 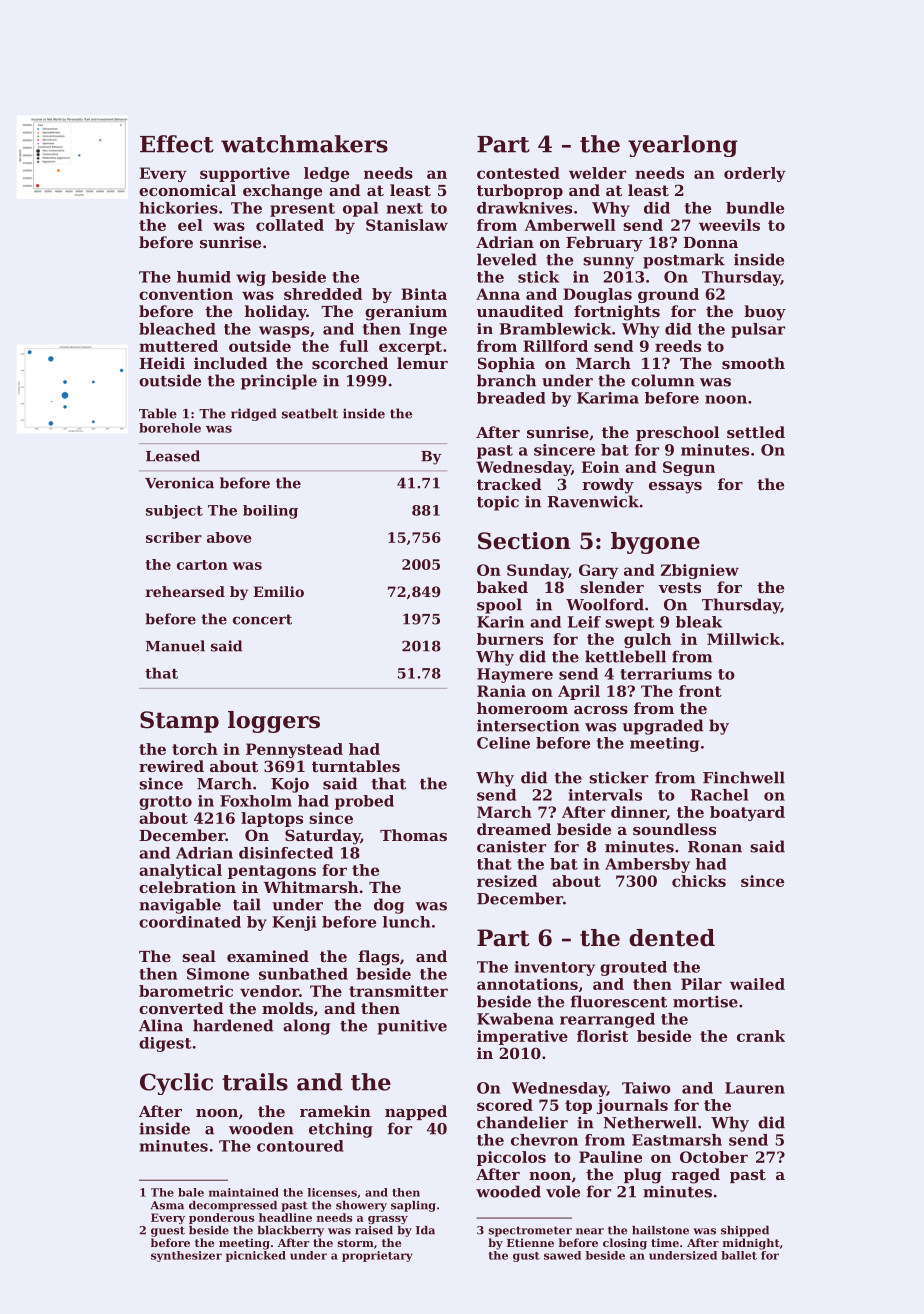 What do you see at coordinates (177, 144) in the document?
I see `Effect` at bounding box center [177, 144].
